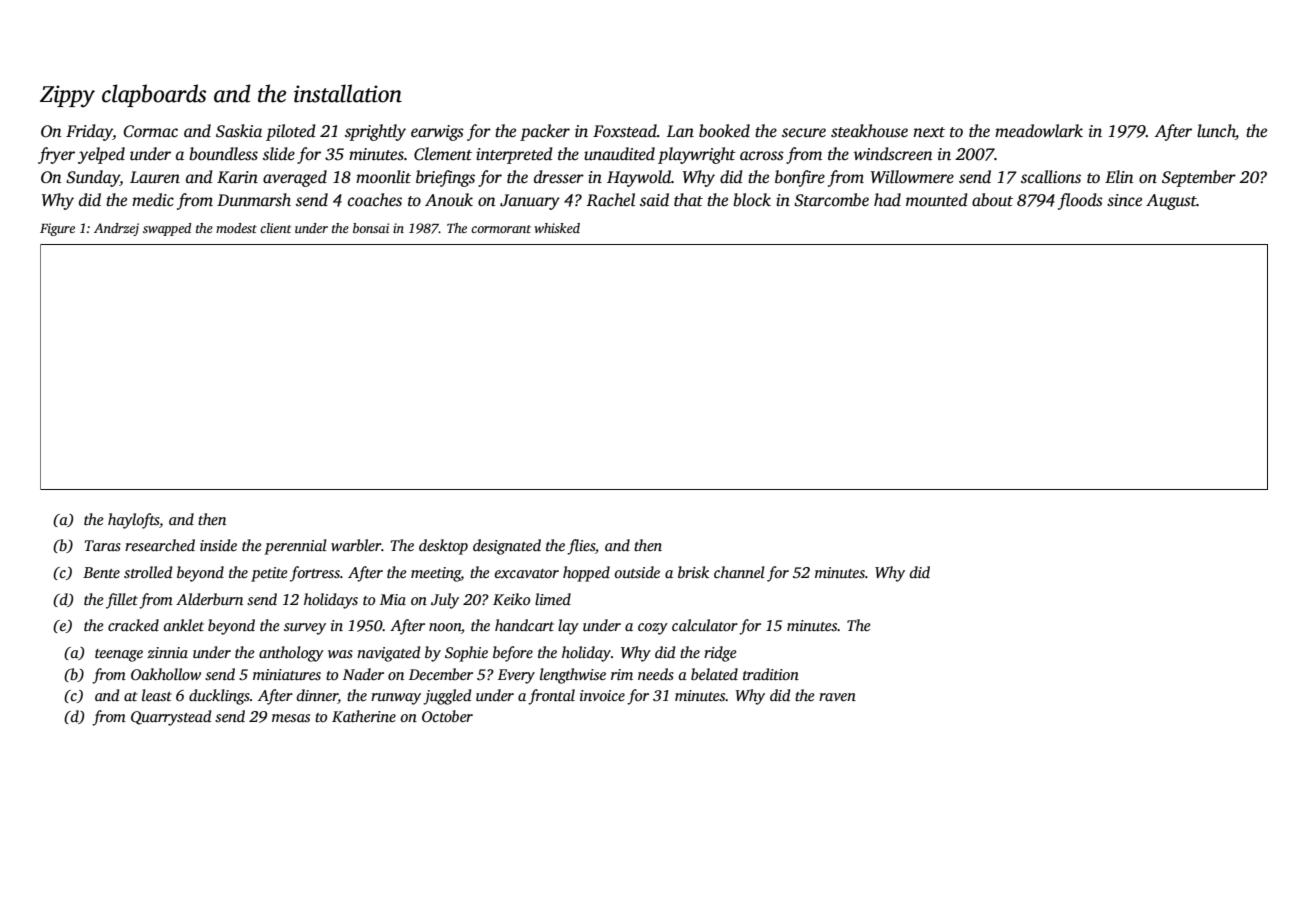 Image resolution: width=1308 pixels, height=924 pixels. Describe the element at coordinates (771, 674) in the page. I see `tradition` at that location.
